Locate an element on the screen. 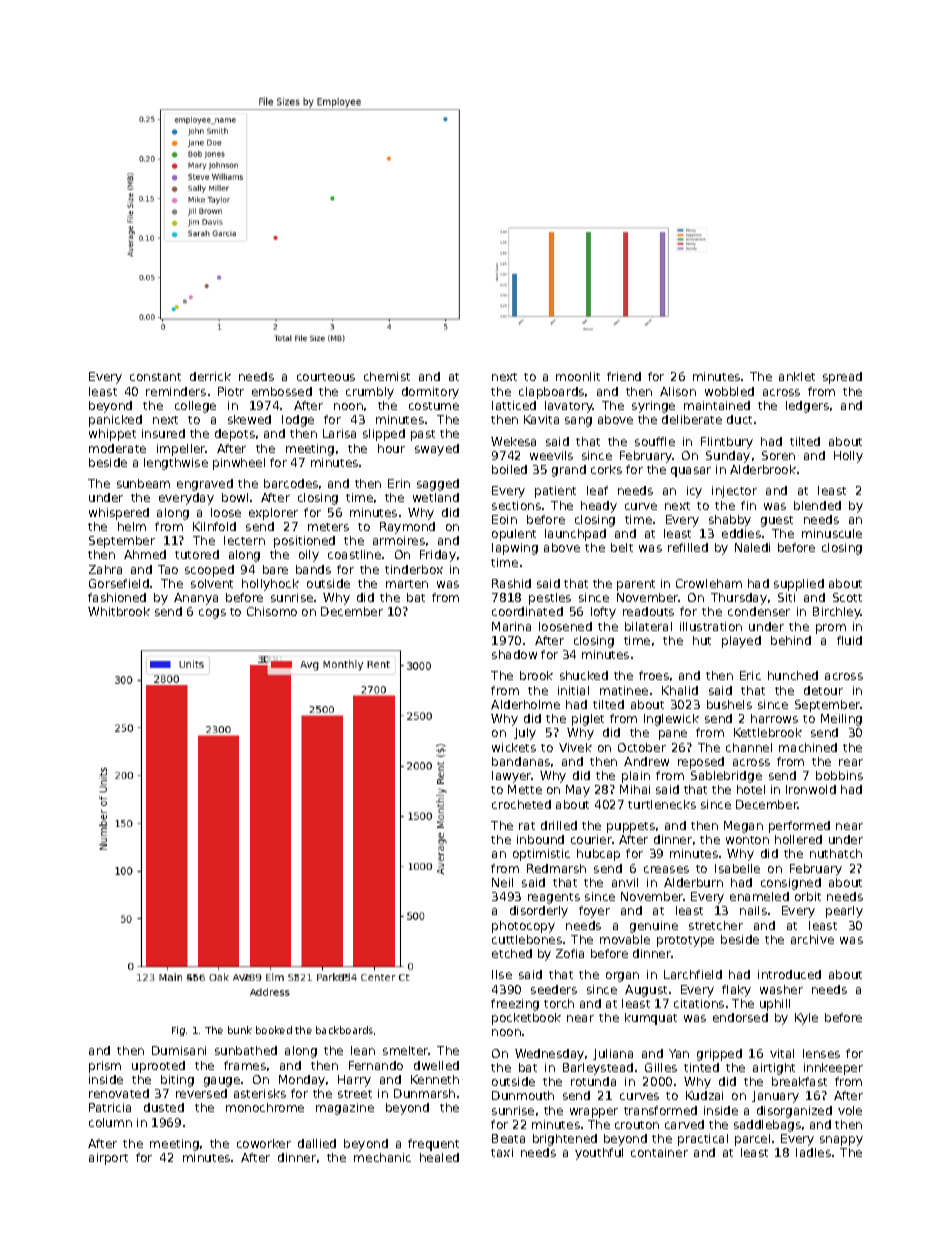  crouton is located at coordinates (637, 1125).
